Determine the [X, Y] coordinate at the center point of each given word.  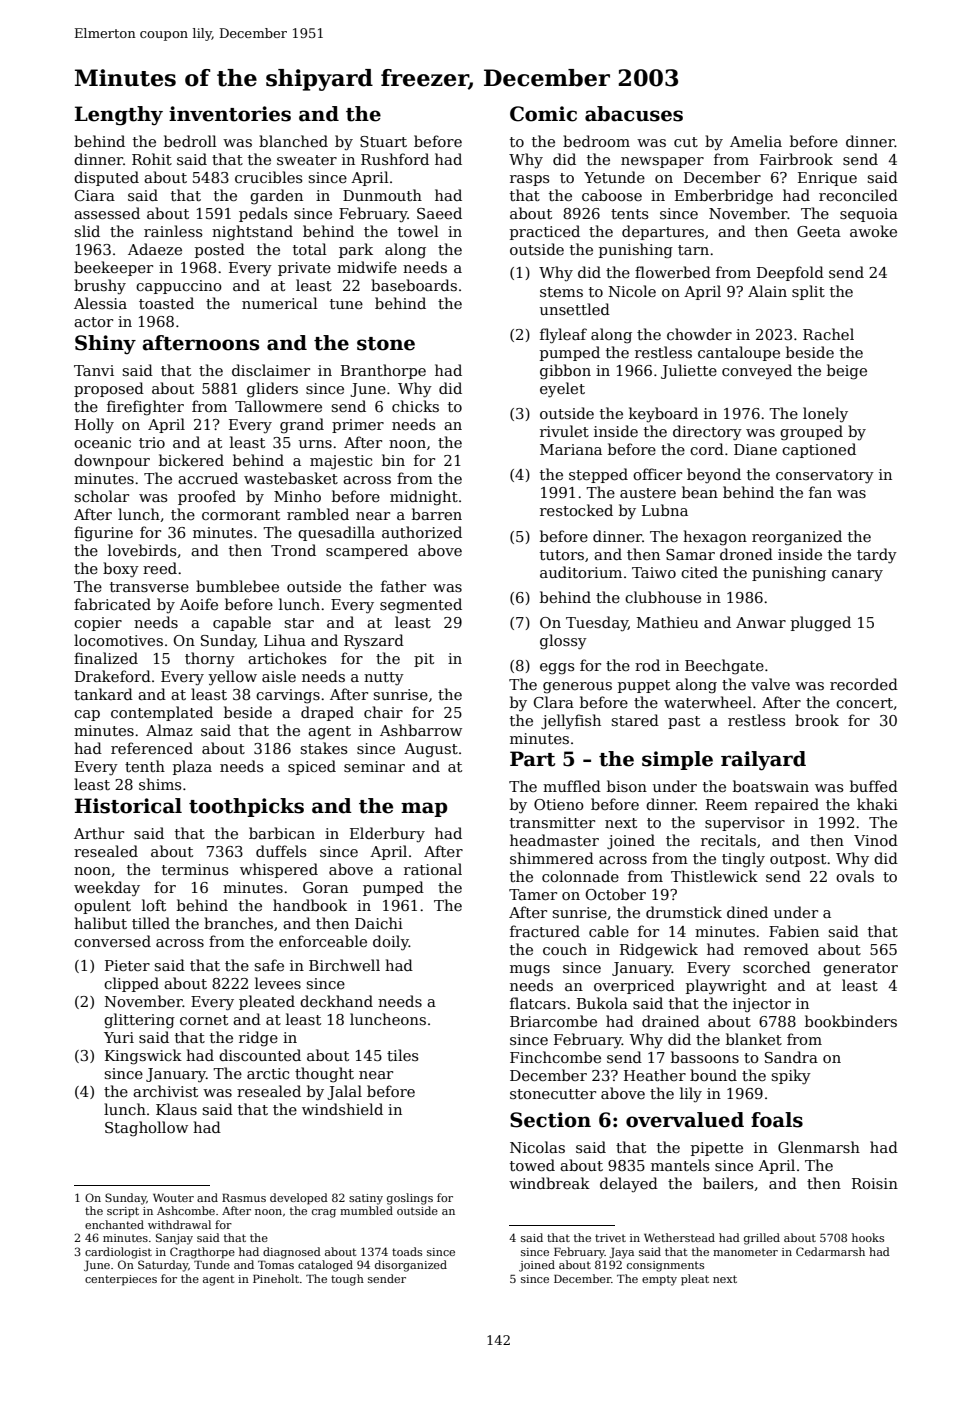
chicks [415, 406]
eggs [557, 669]
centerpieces [121, 1280]
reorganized [797, 538]
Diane [755, 449]
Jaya [621, 1253]
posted [220, 250]
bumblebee [237, 586]
